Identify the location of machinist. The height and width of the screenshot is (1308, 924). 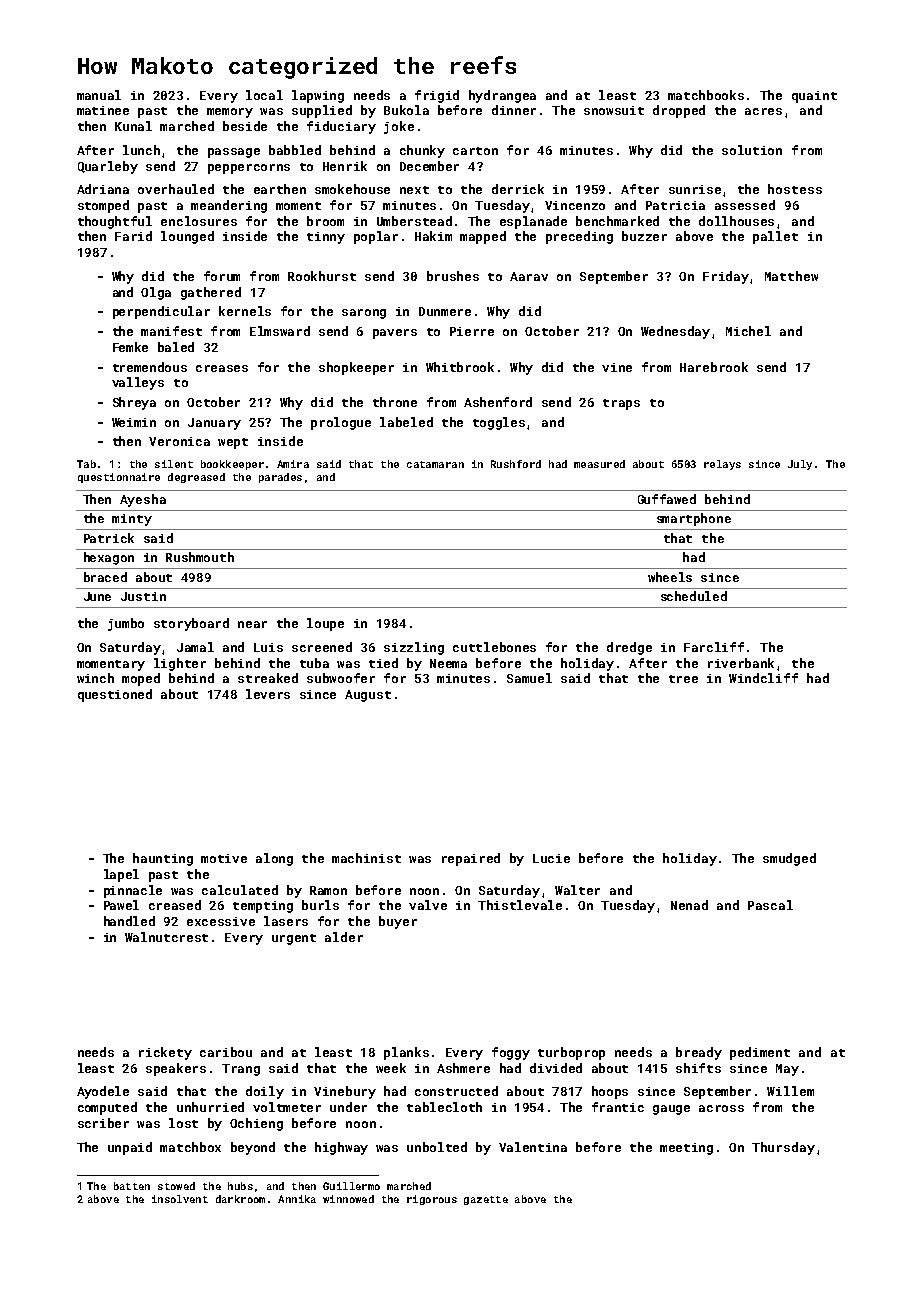
(366, 858).
